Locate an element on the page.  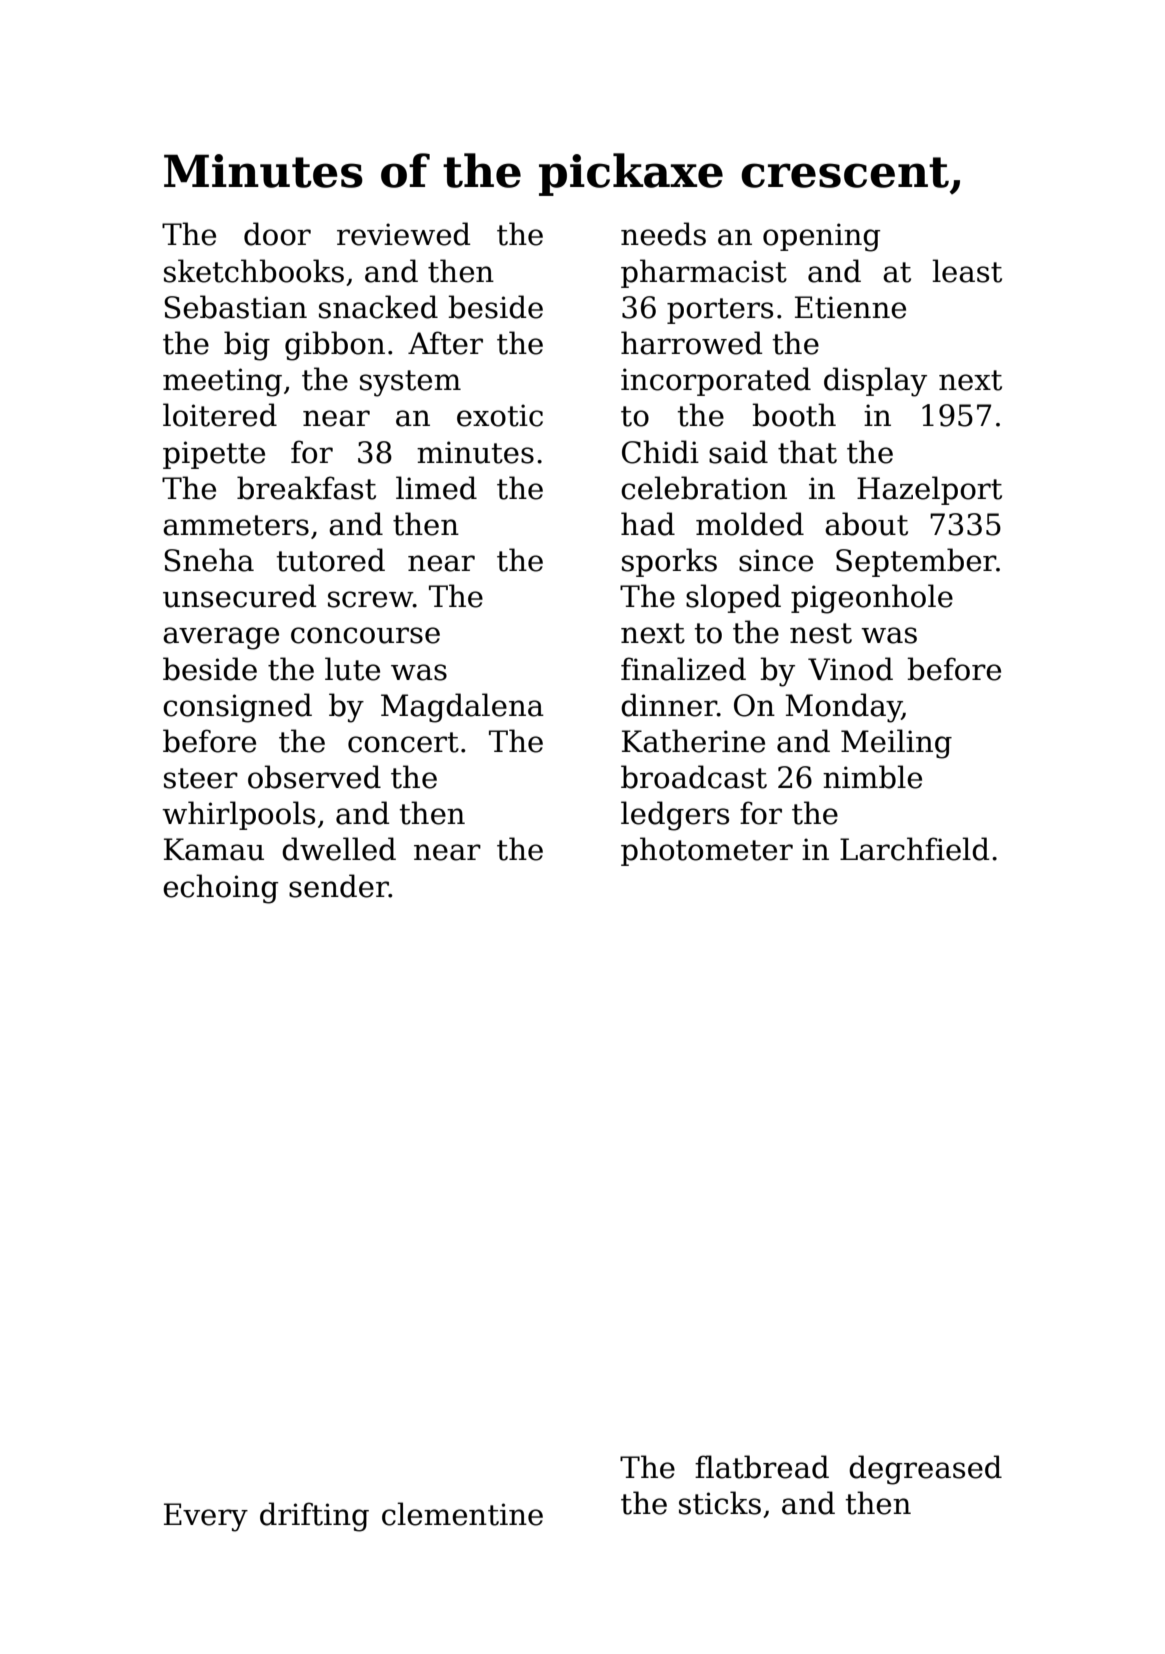
about is located at coordinates (866, 524).
